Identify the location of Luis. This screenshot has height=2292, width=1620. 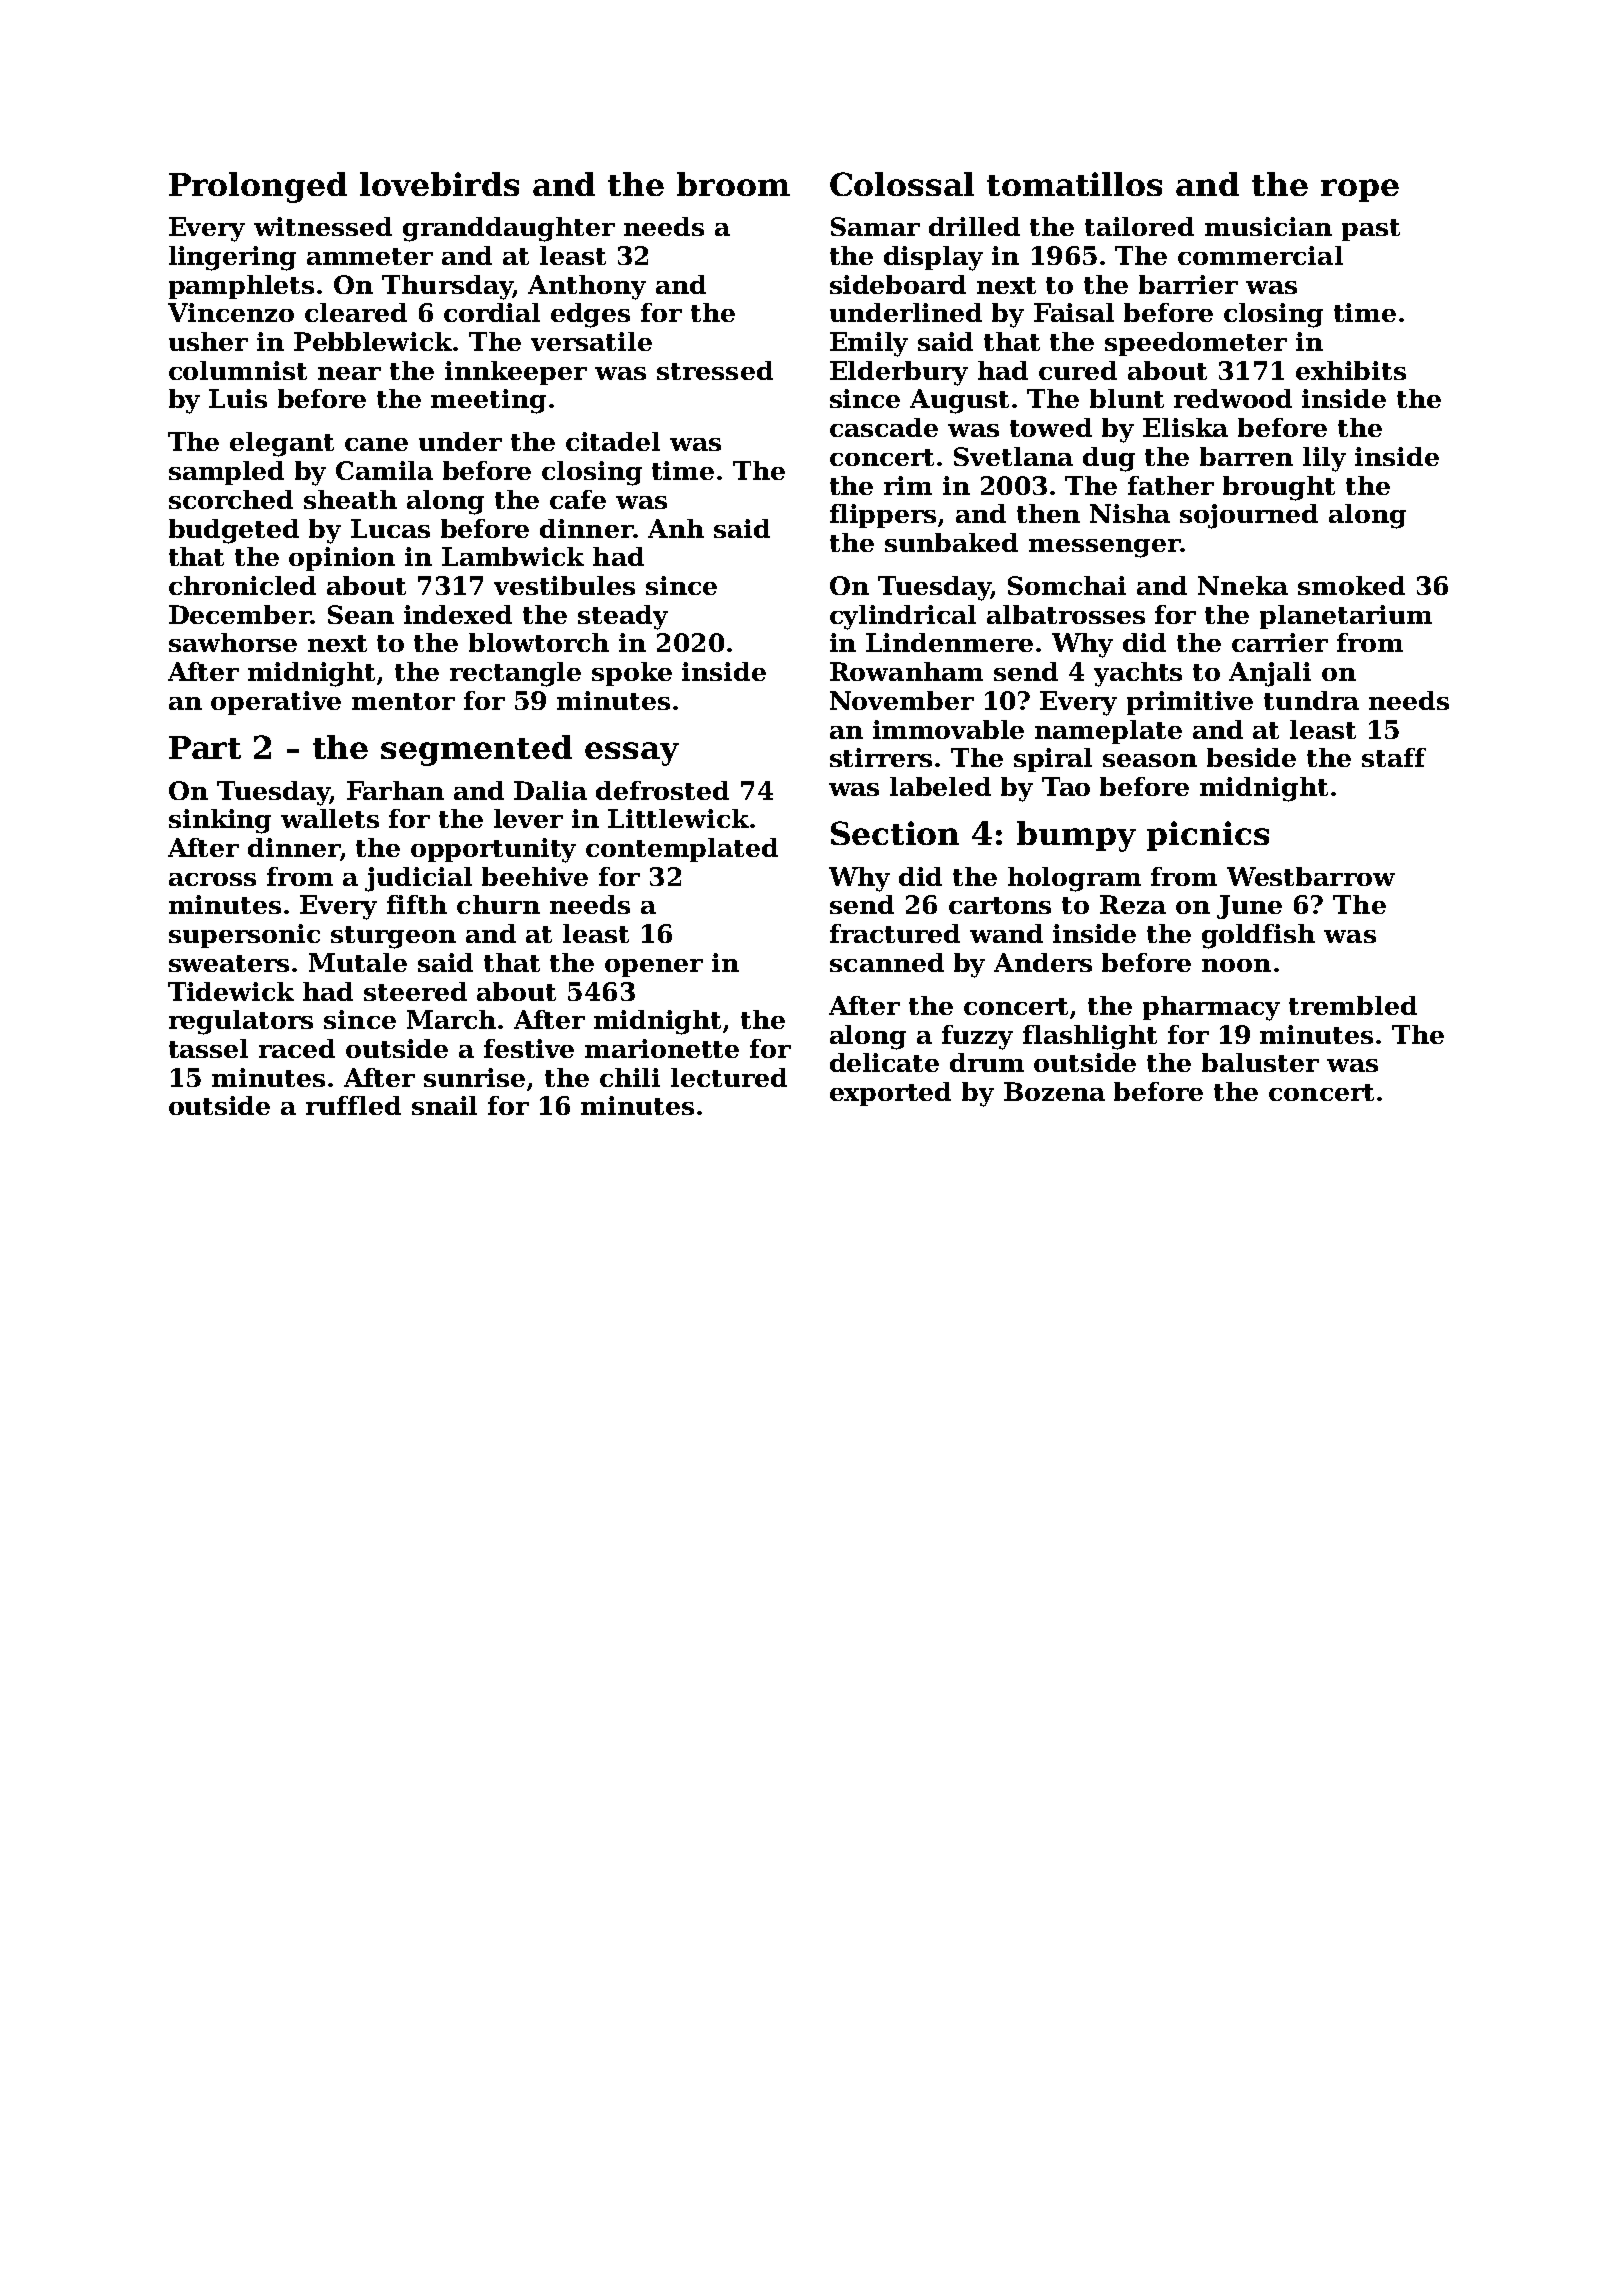
(238, 398).
